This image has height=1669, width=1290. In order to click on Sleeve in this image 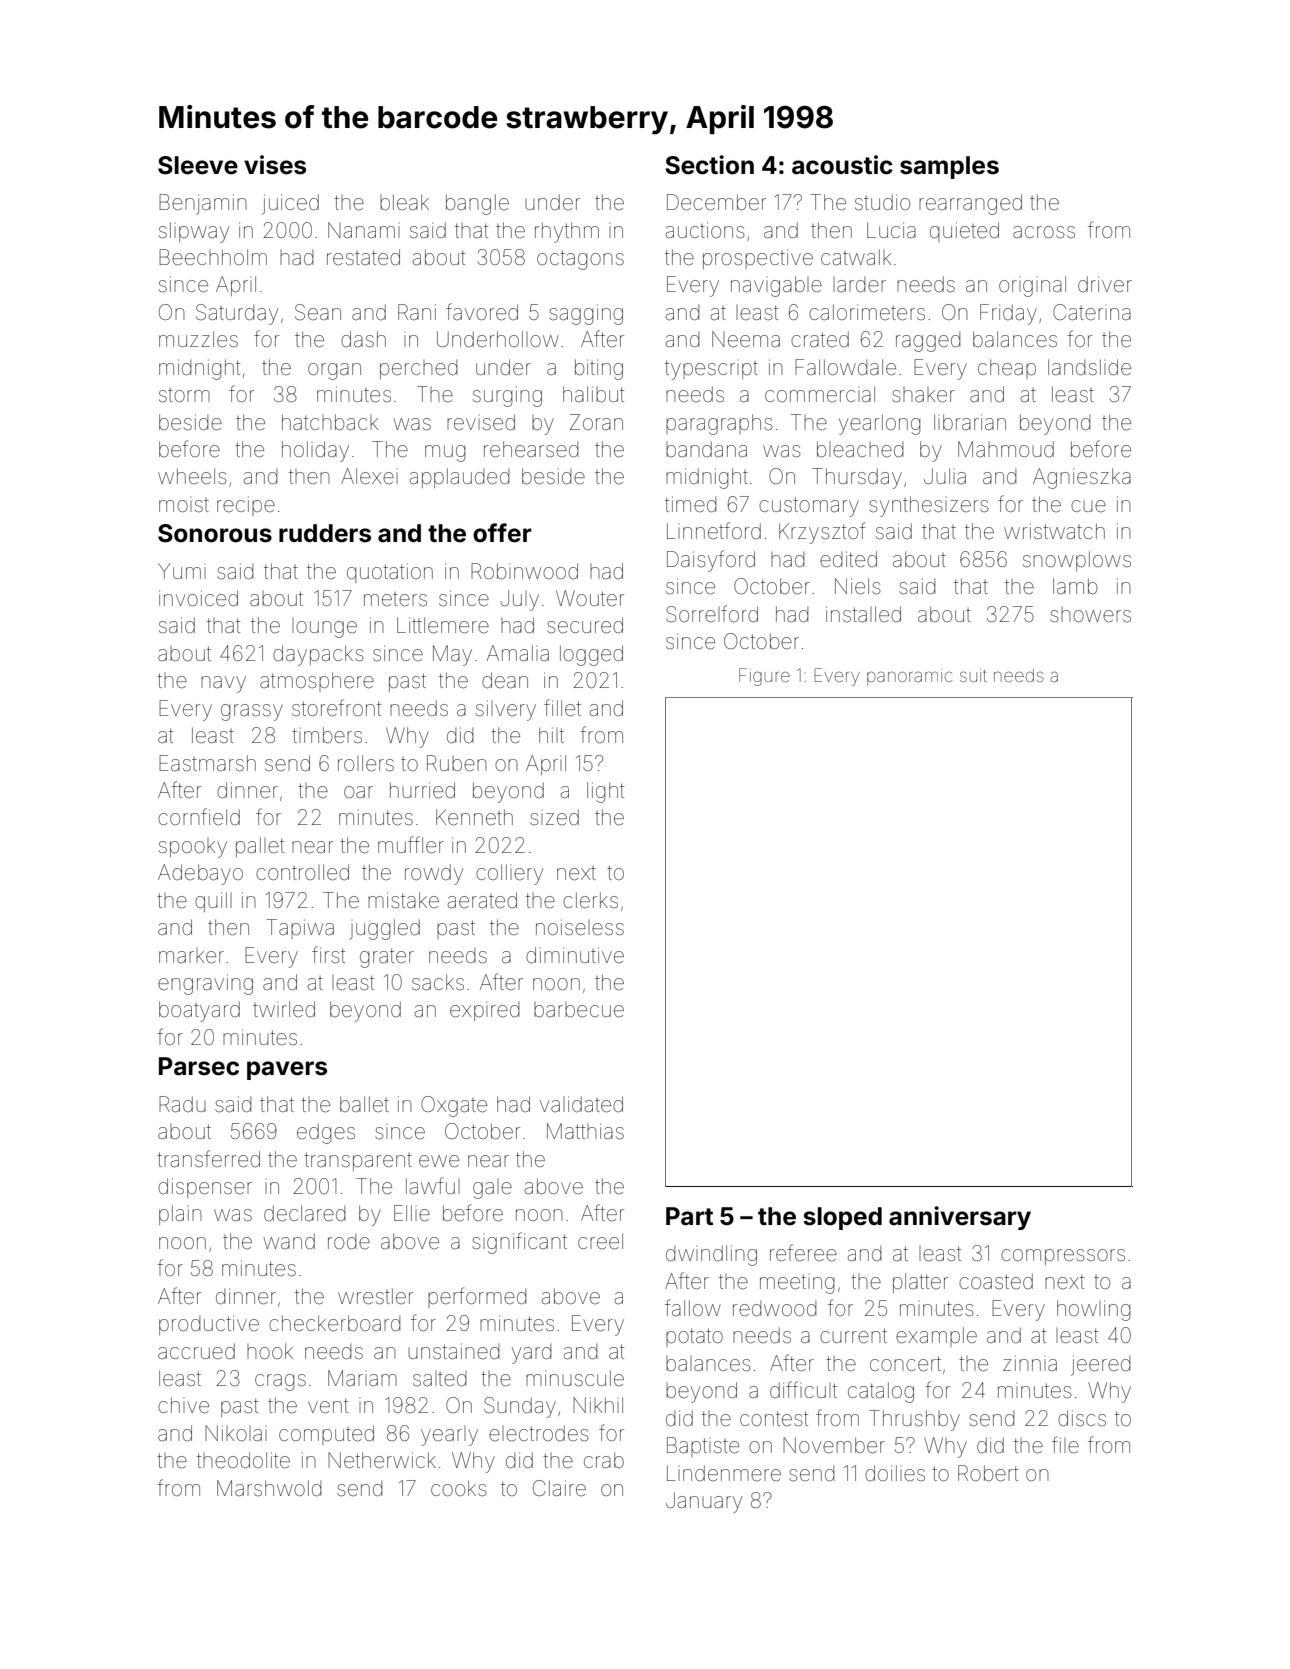, I will do `click(198, 165)`.
